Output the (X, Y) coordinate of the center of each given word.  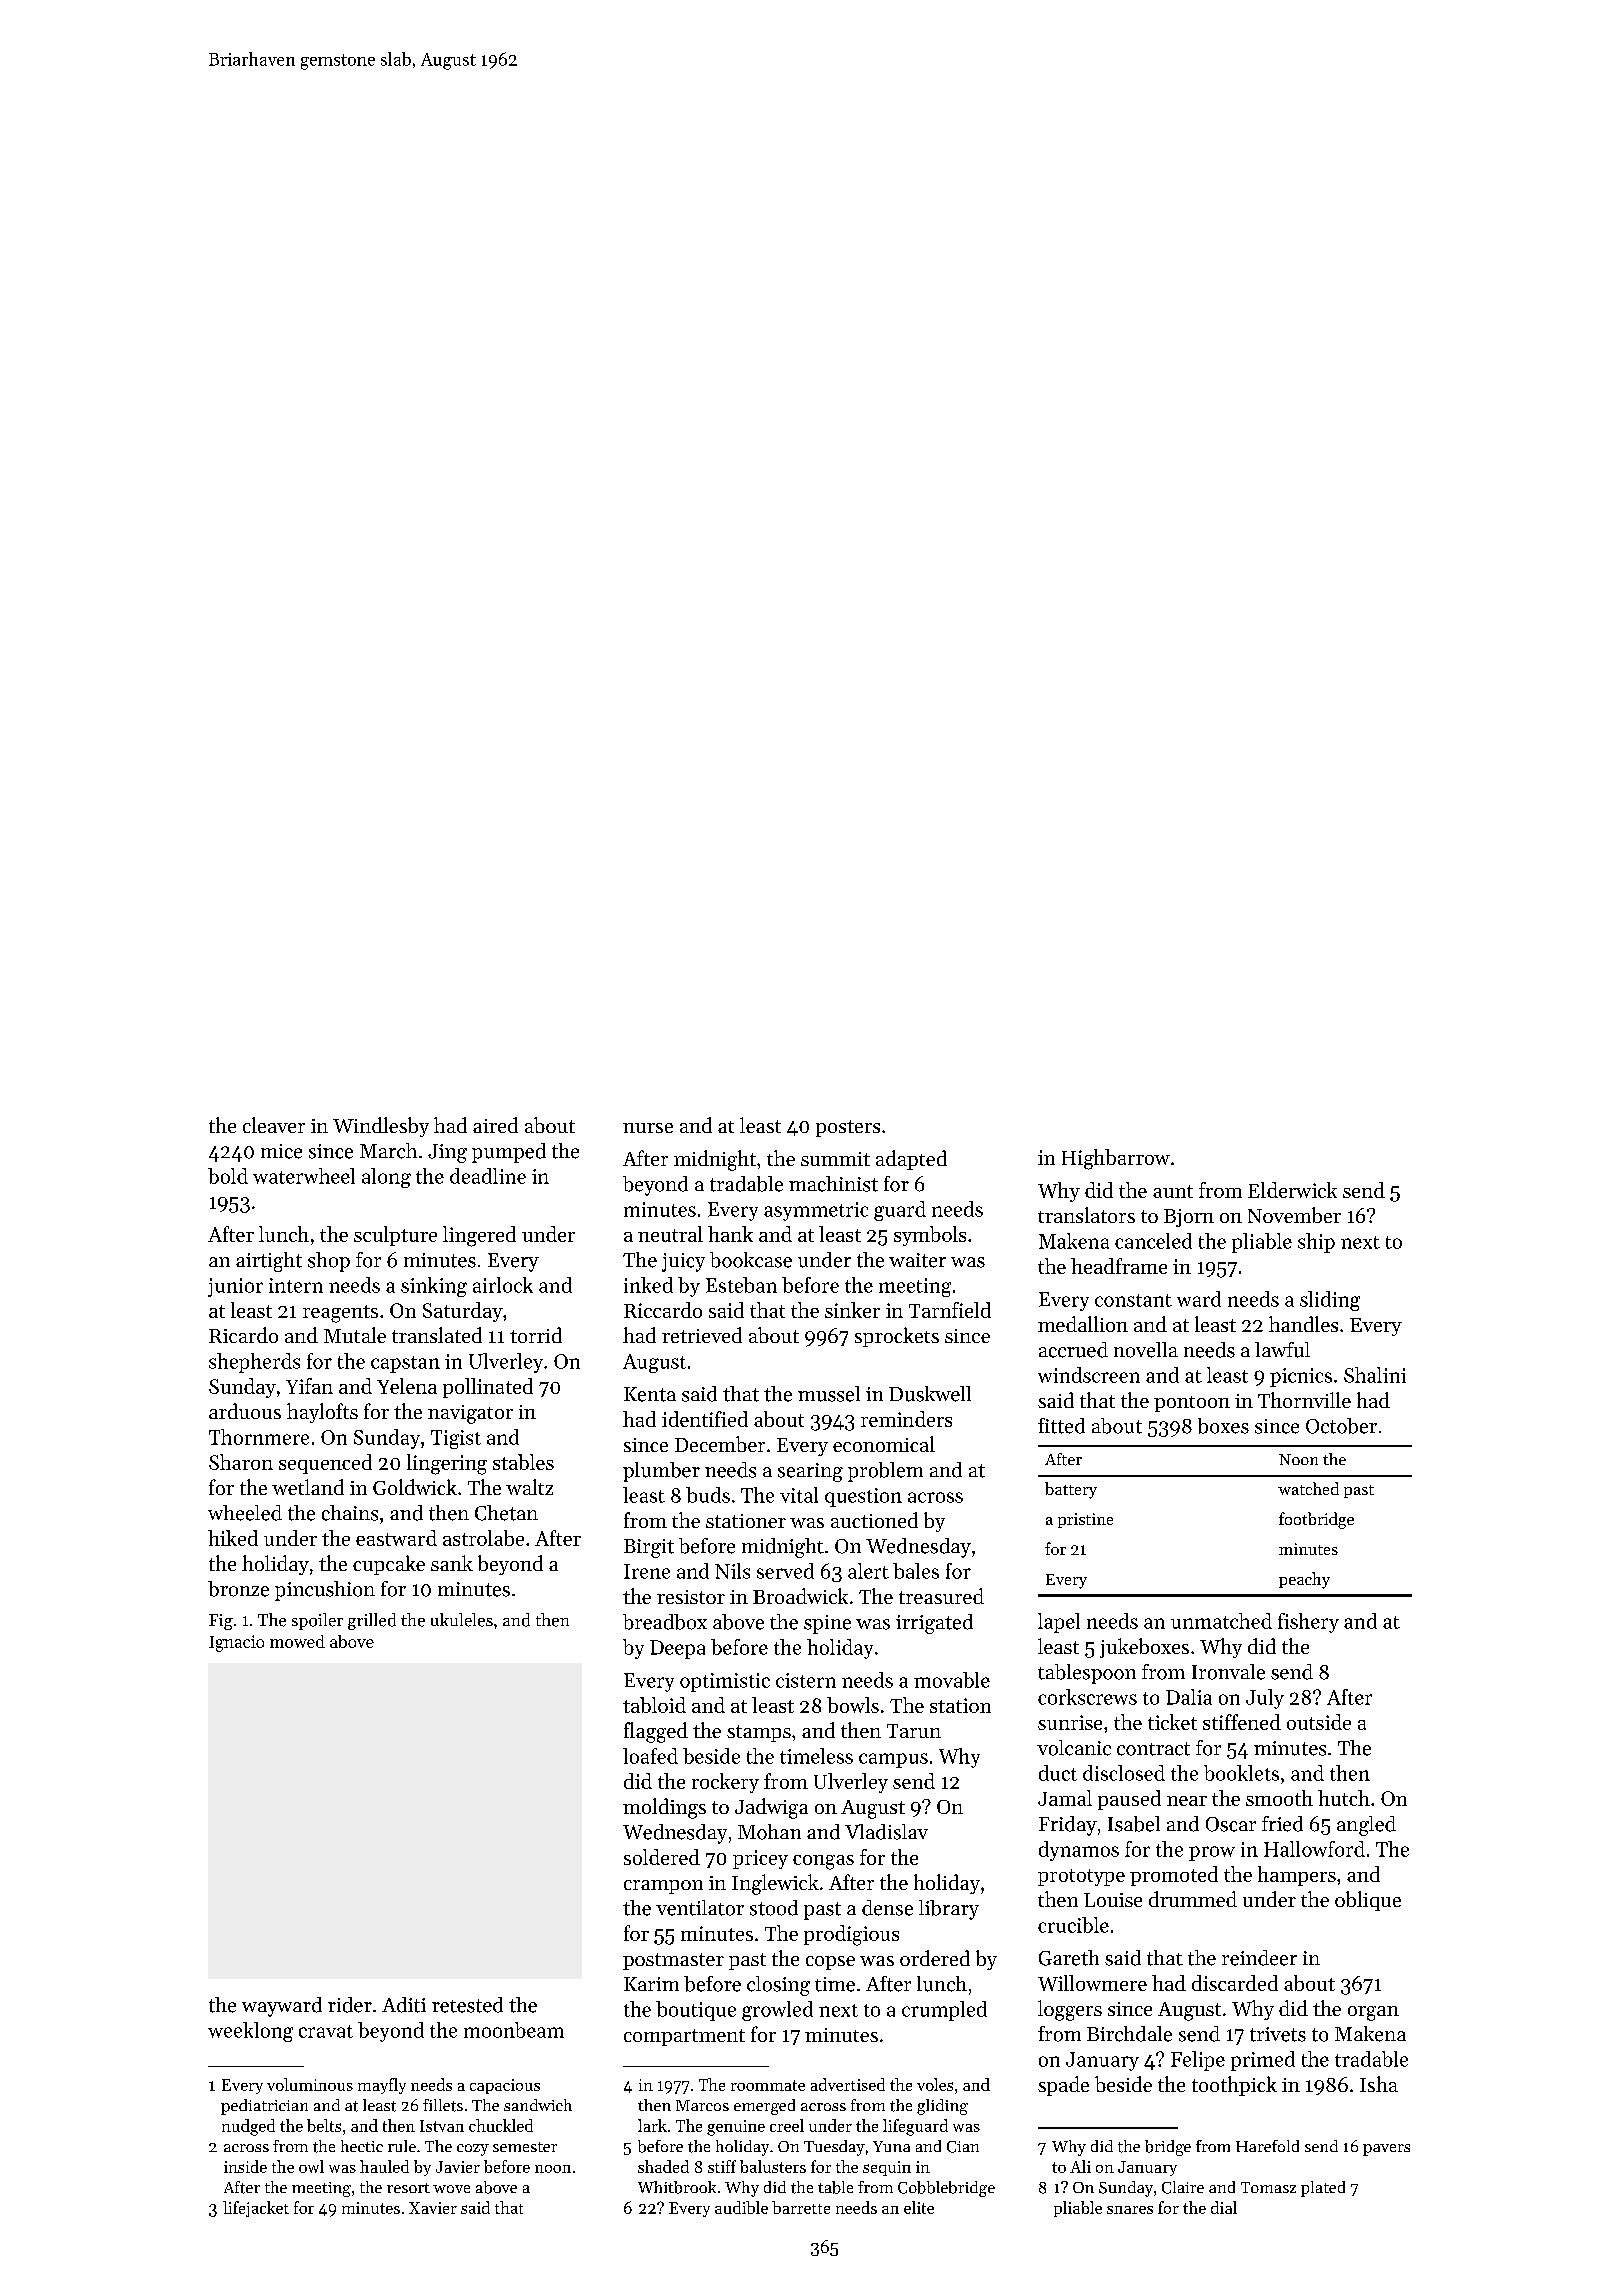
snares (1130, 2210)
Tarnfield (950, 1310)
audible (741, 2207)
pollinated (488, 1388)
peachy (1304, 1580)
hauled (384, 2166)
